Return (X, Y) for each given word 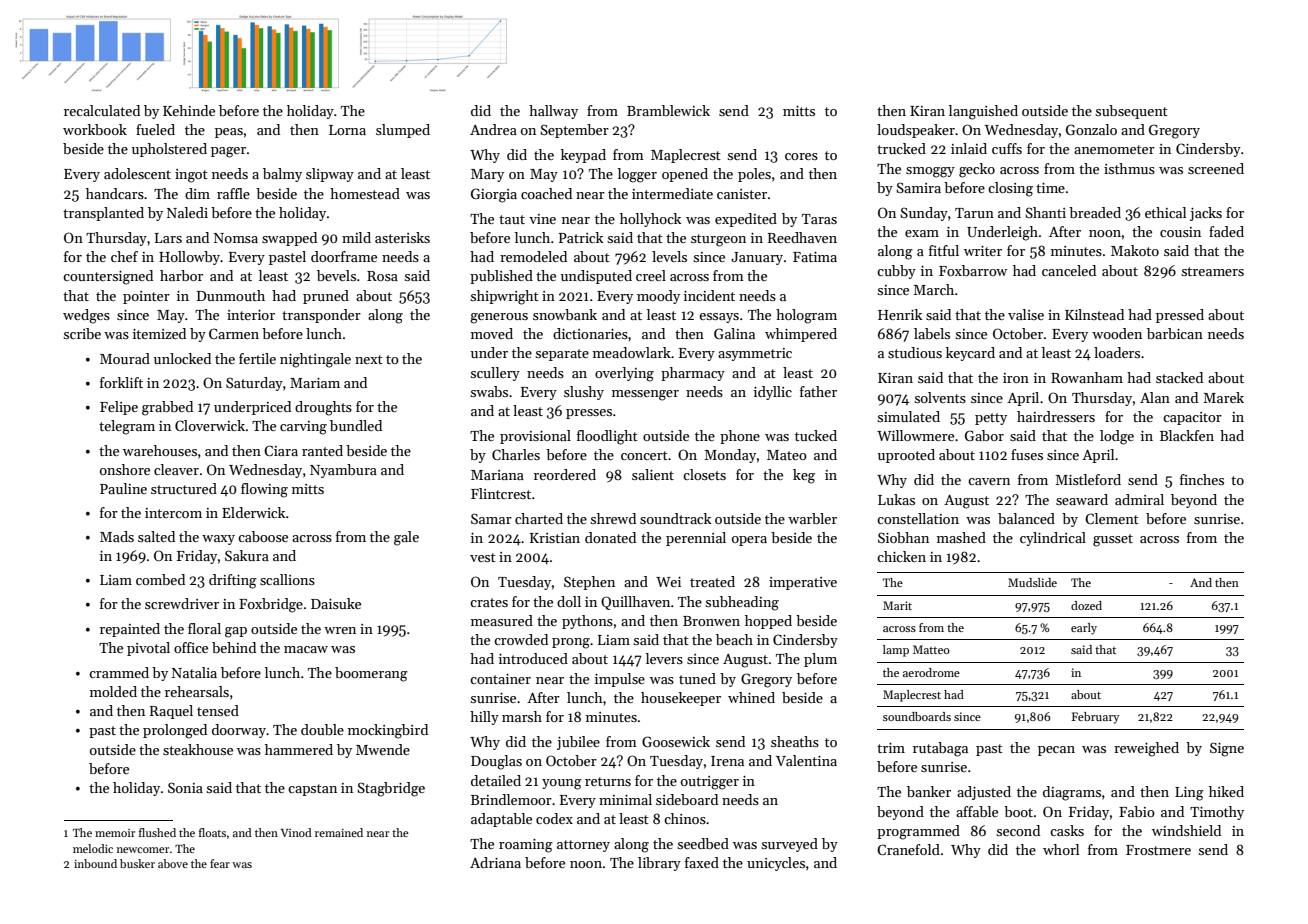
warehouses (160, 450)
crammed (119, 672)
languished (983, 112)
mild (356, 237)
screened (1216, 168)
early (1084, 629)
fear (220, 863)
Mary (487, 175)
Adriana (495, 862)
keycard (970, 354)
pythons (587, 622)
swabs (489, 391)
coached (546, 193)
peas (229, 133)
